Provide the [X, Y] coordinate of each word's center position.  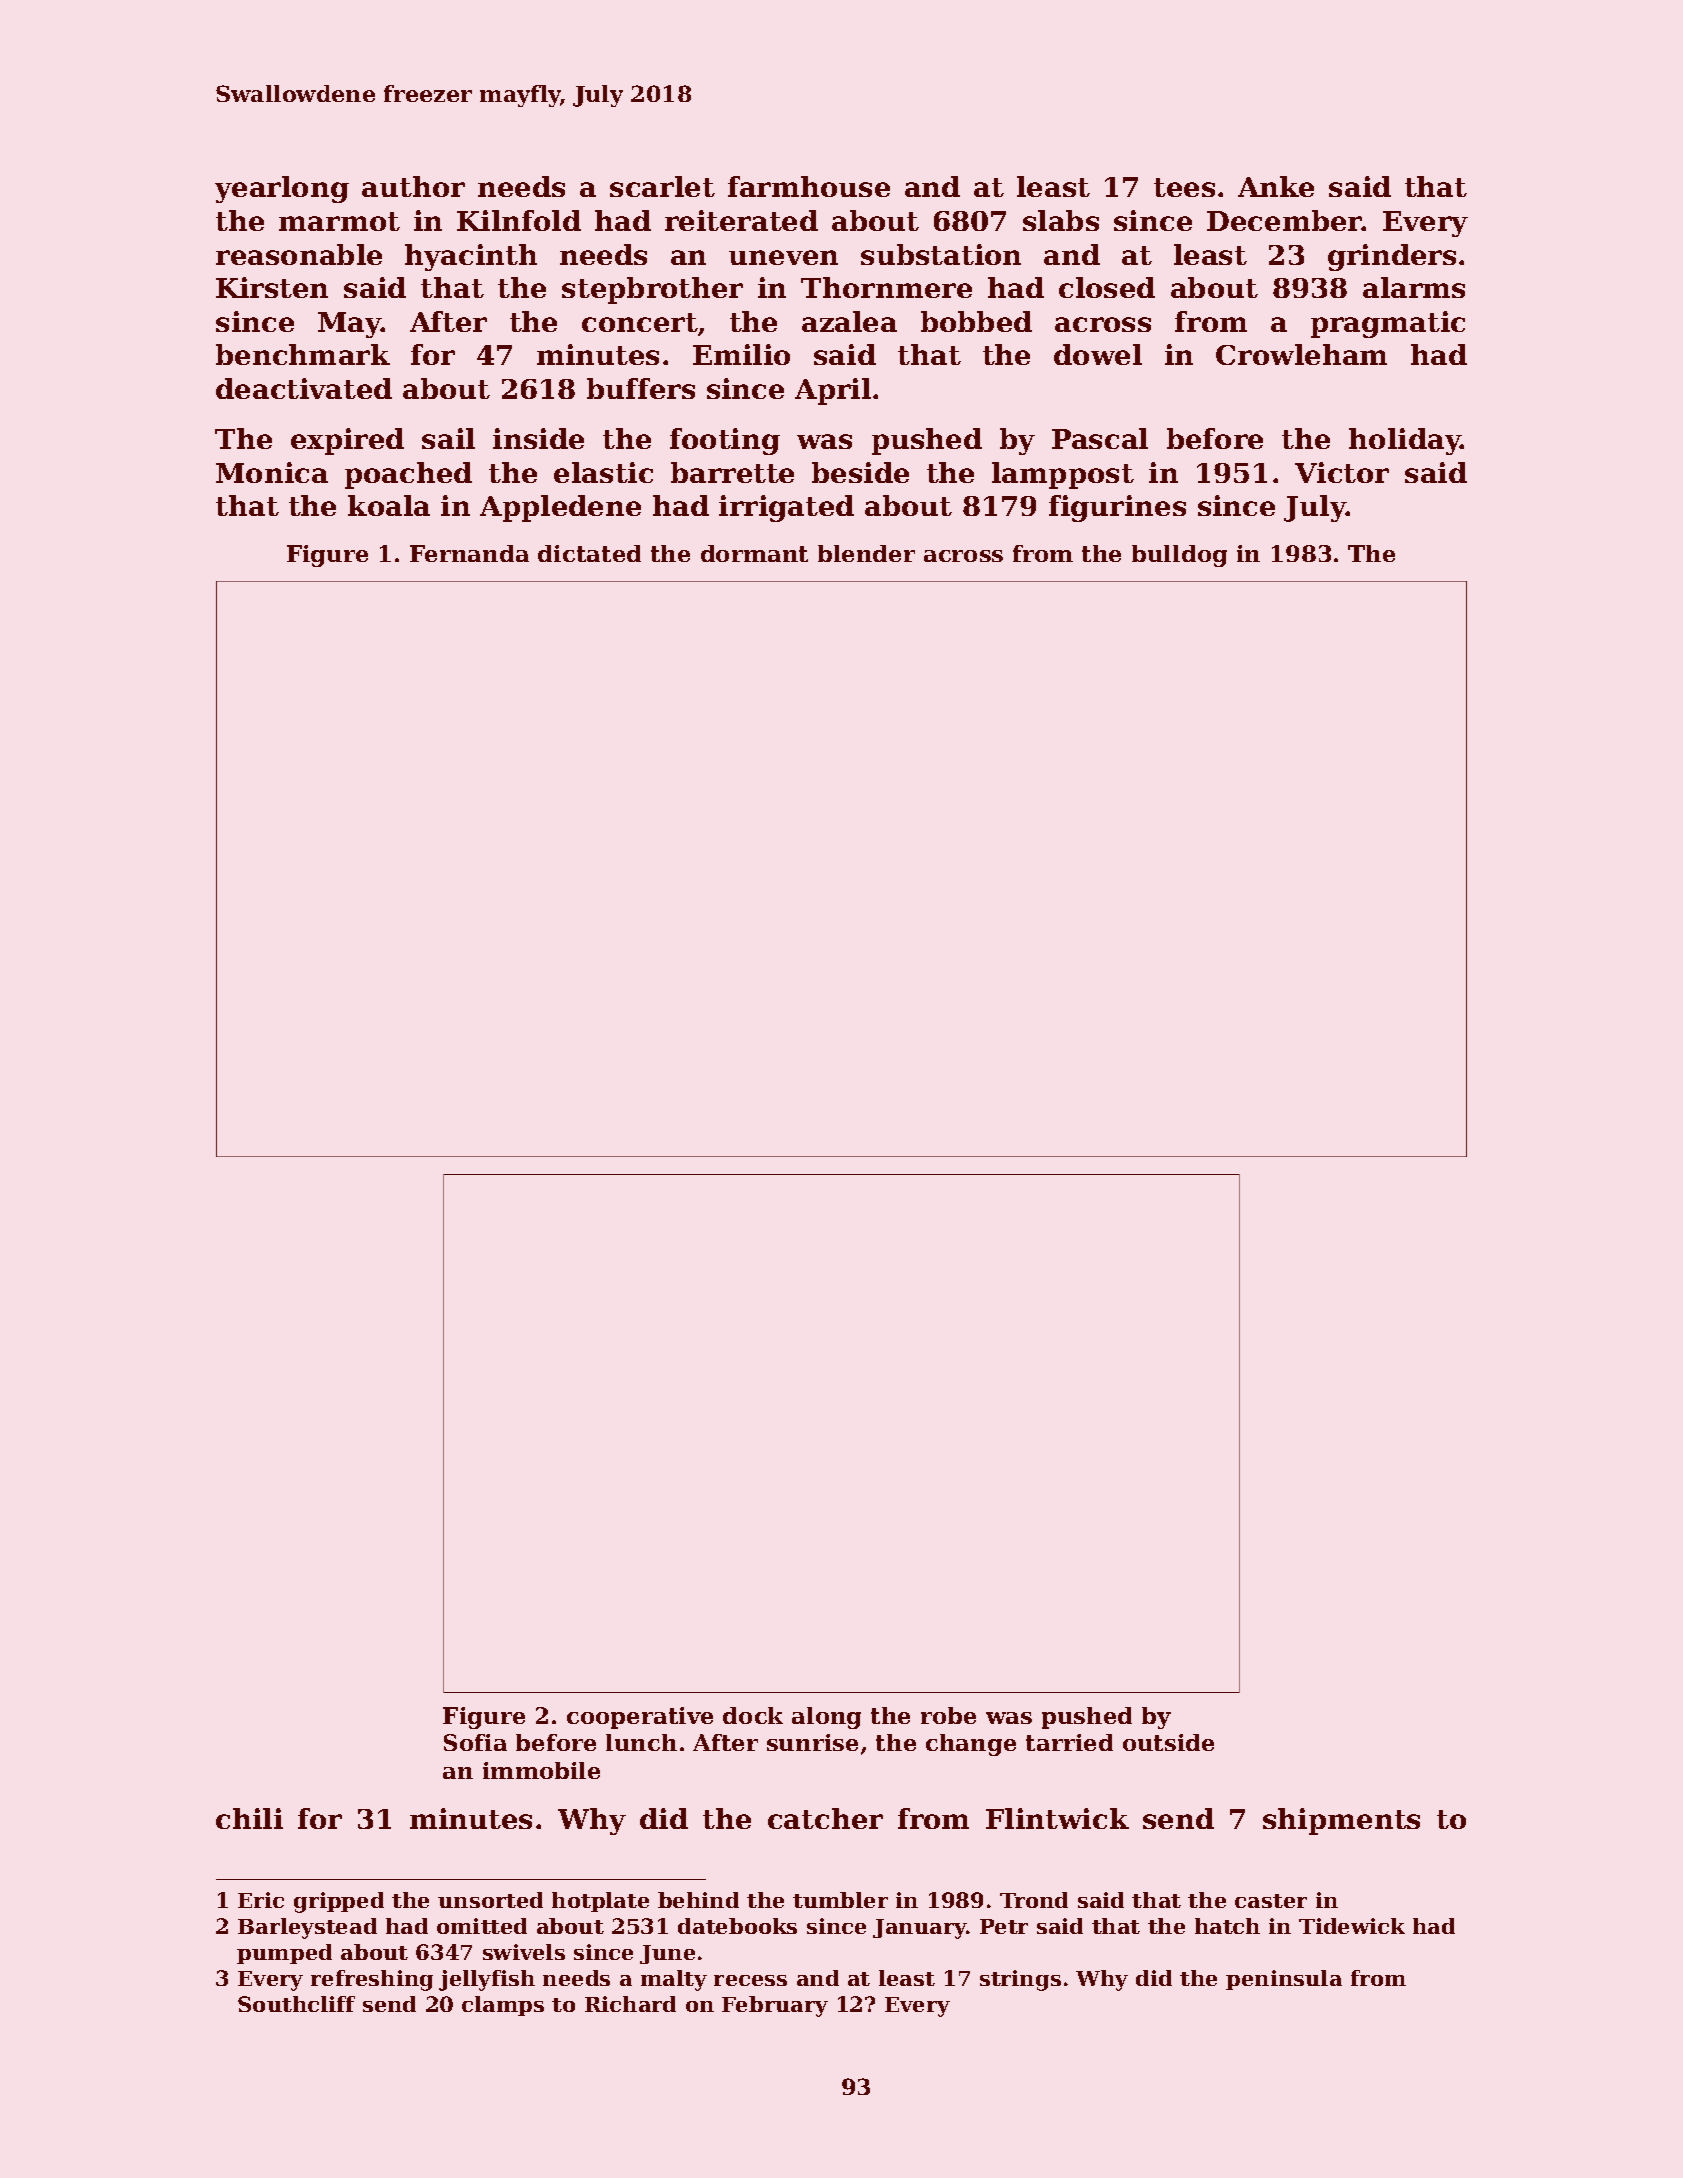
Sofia [475, 1742]
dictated [589, 553]
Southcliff [296, 2004]
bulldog [1179, 556]
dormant [754, 553]
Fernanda [469, 553]
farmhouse [809, 186]
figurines [1117, 508]
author [413, 186]
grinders [1392, 257]
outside [1168, 1742]
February [775, 2006]
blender [866, 553]
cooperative [640, 1718]
